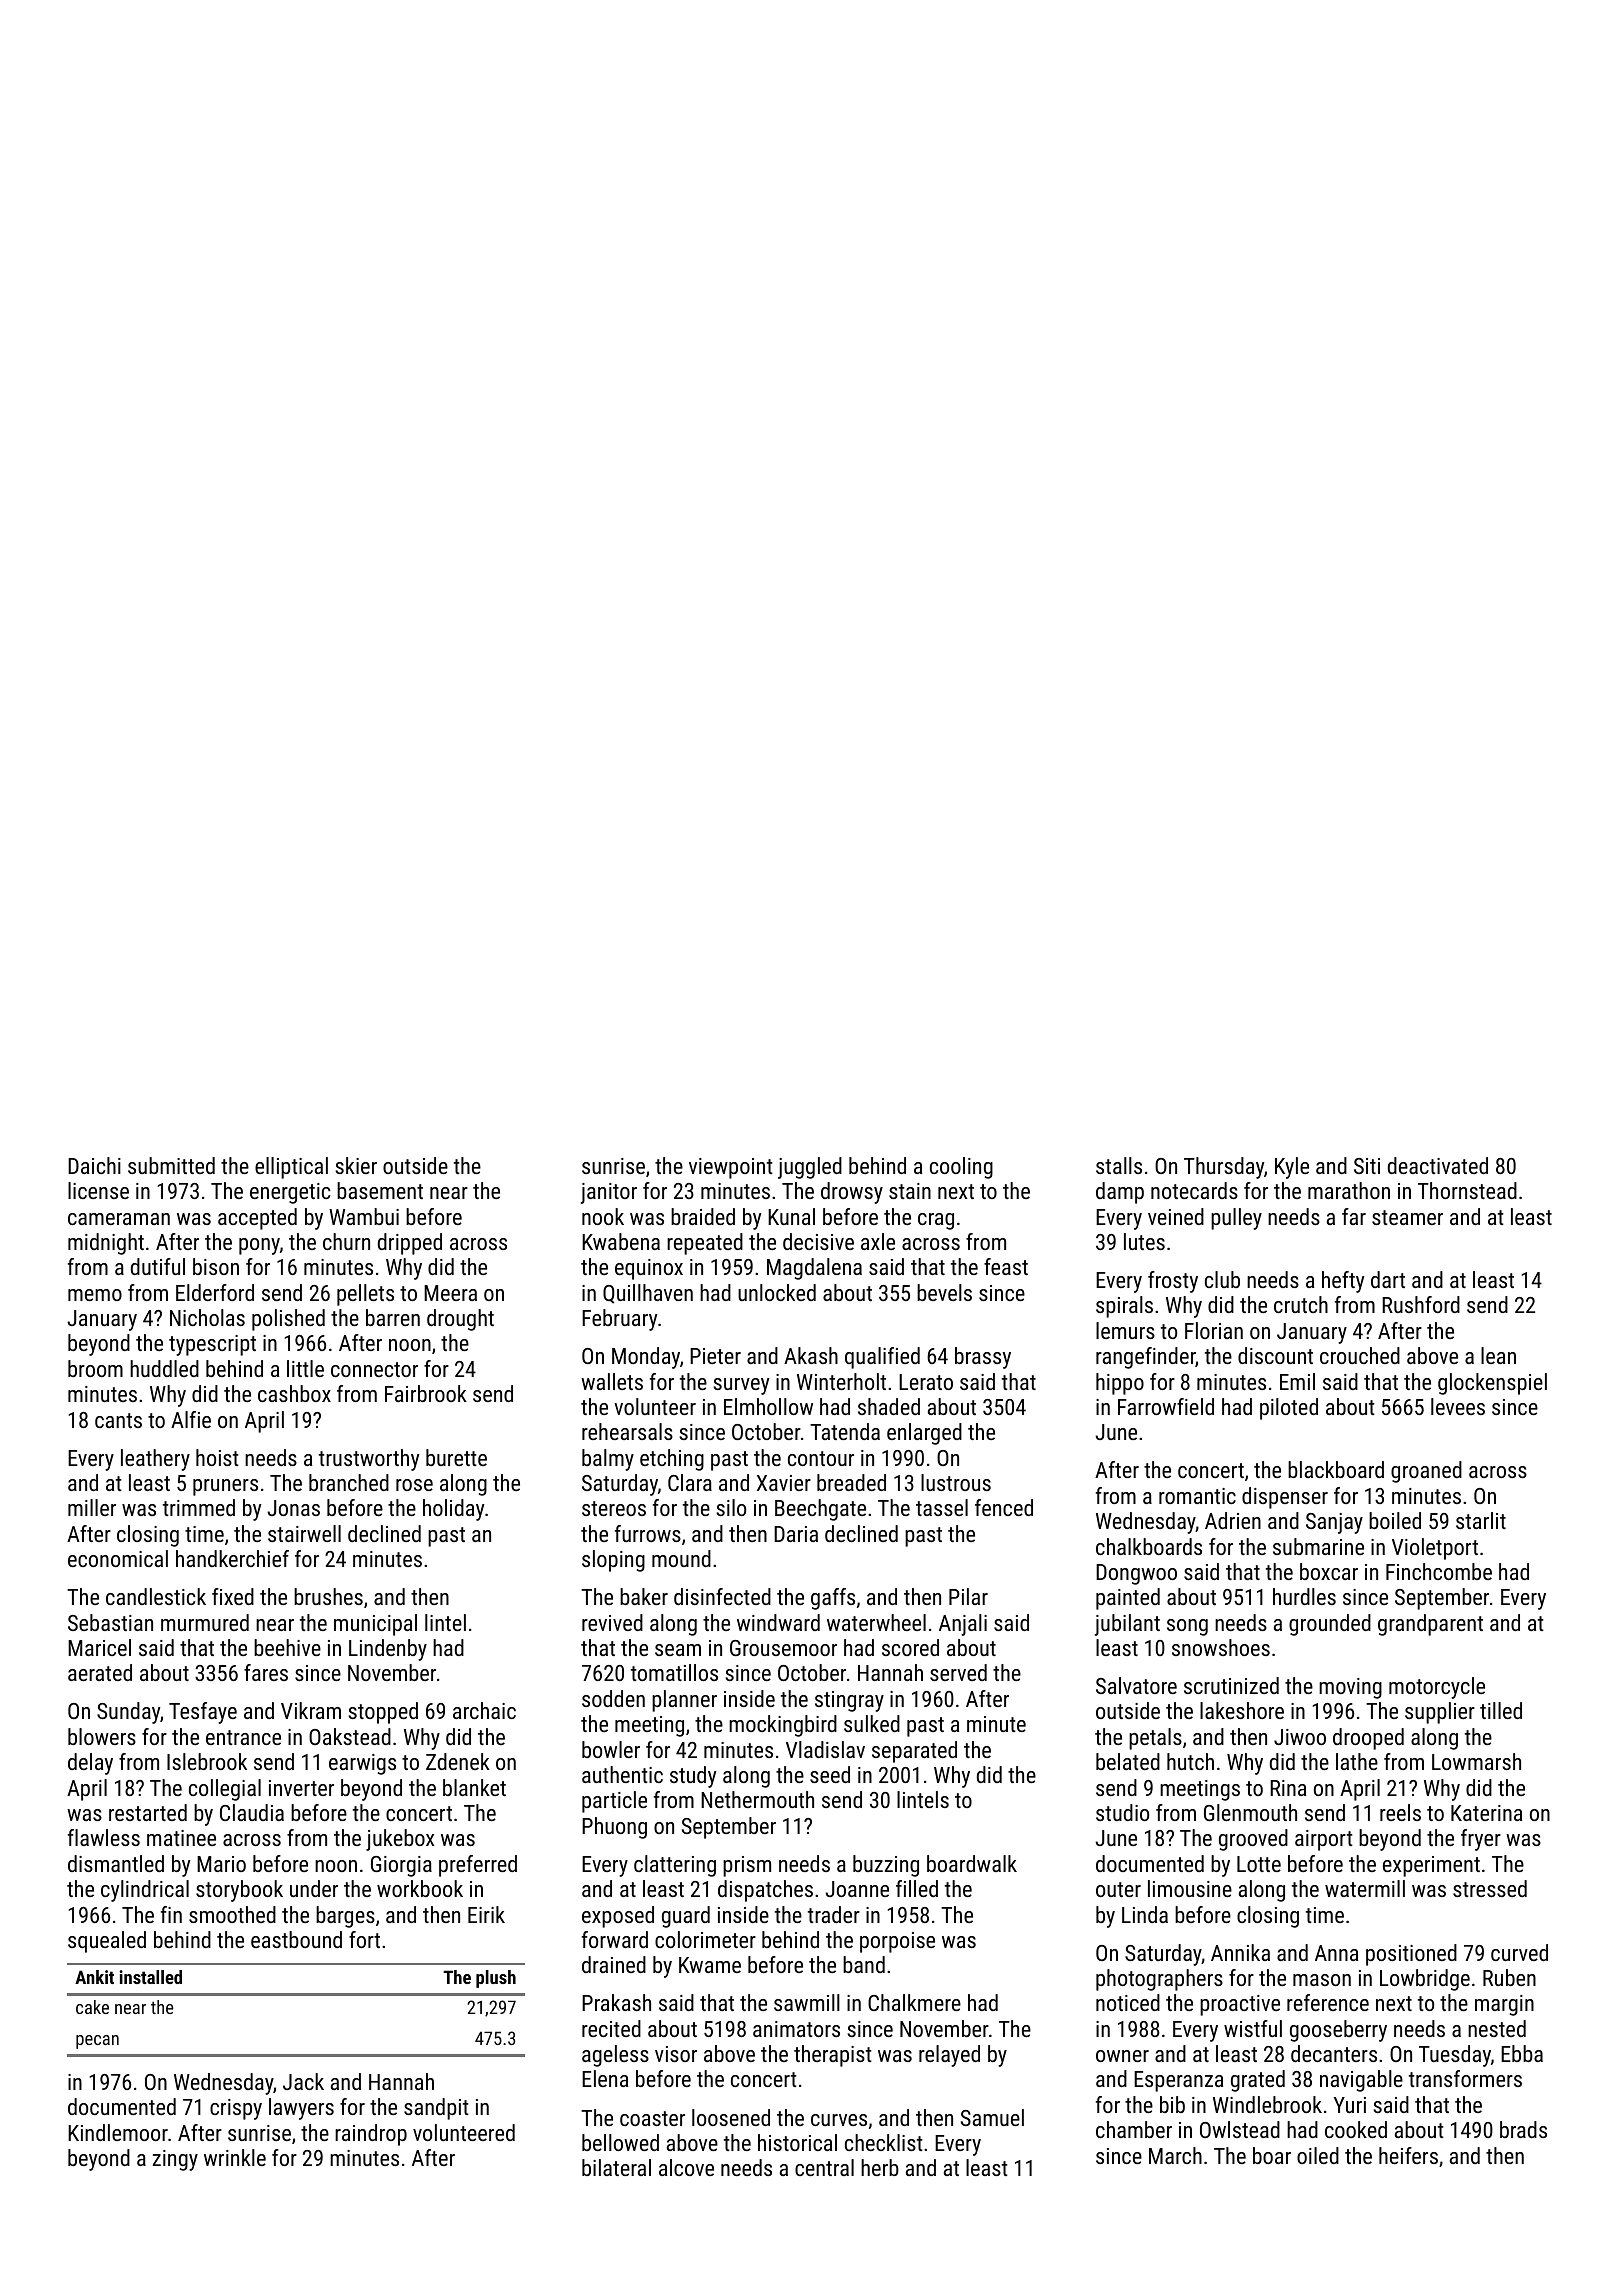 The height and width of the screenshot is (2292, 1620). What do you see at coordinates (783, 1726) in the screenshot?
I see `mockingbird` at bounding box center [783, 1726].
